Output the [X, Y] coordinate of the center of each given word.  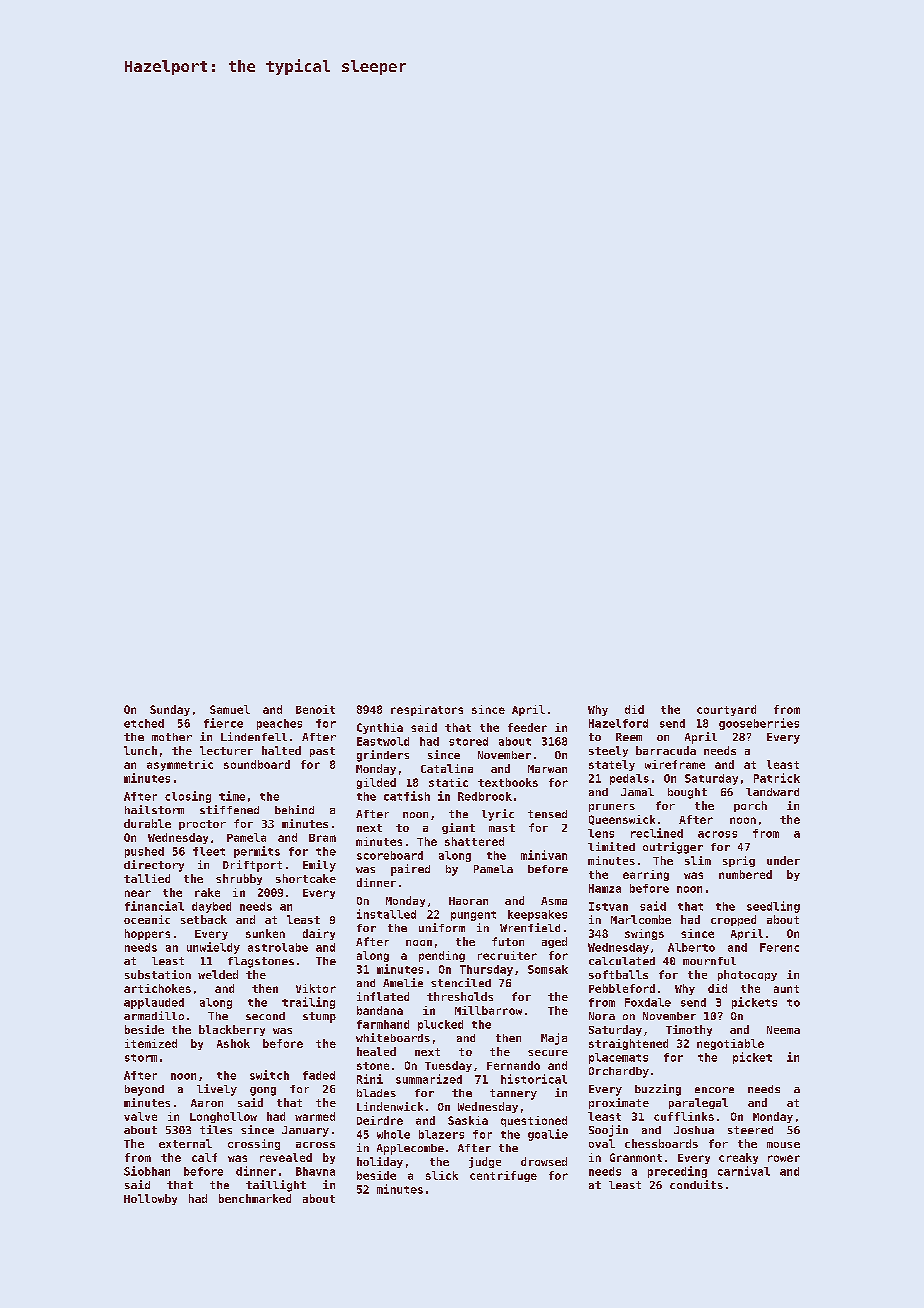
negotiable [730, 1044]
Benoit [315, 709]
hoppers [147, 934]
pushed [144, 852]
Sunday [170, 710]
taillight [276, 1186]
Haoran [468, 901]
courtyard [726, 710]
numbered [745, 874]
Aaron [207, 1103]
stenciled [461, 982]
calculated [622, 961]
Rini [370, 1079]
